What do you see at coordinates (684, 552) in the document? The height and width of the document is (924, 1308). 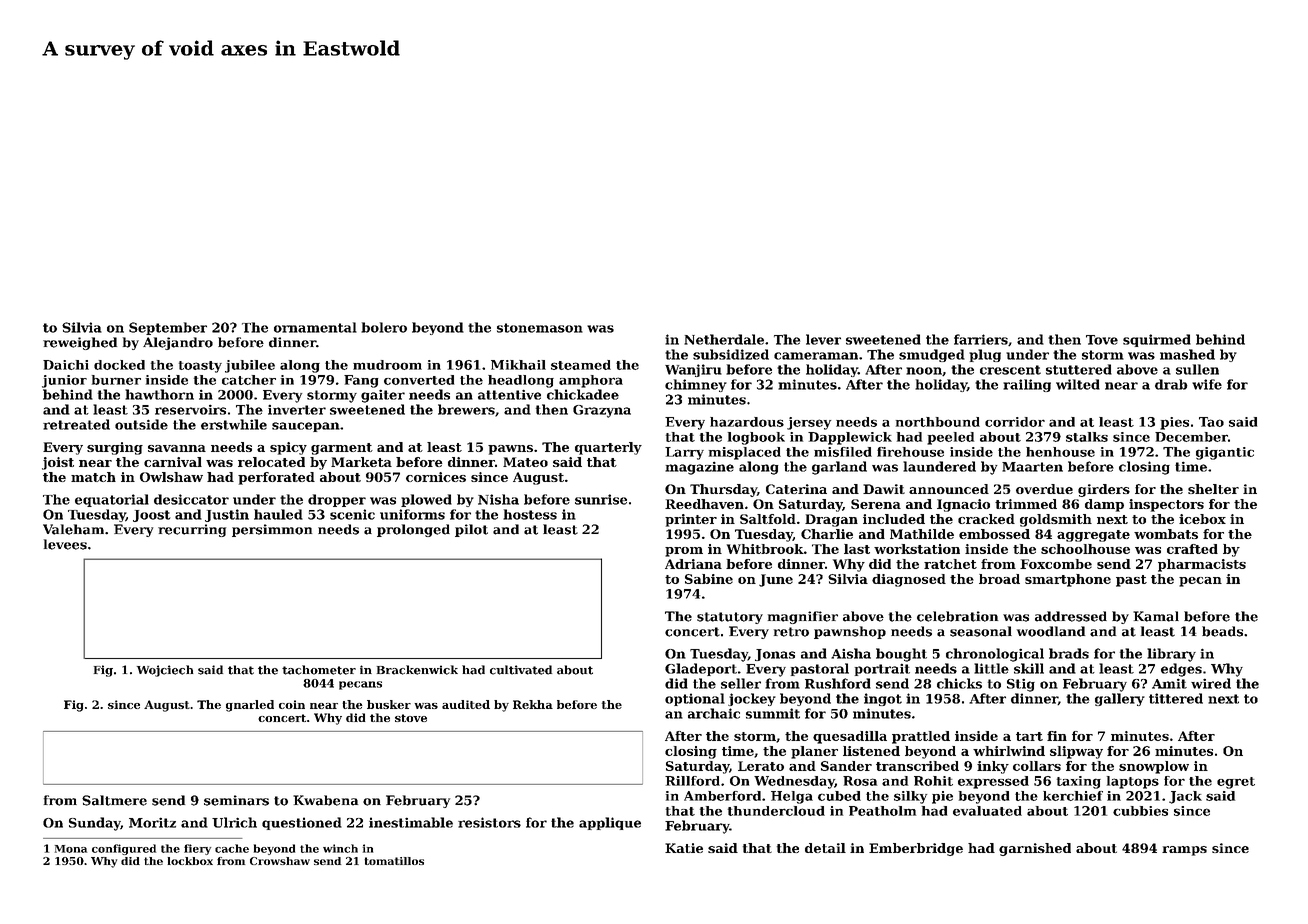 I see `prom` at bounding box center [684, 552].
